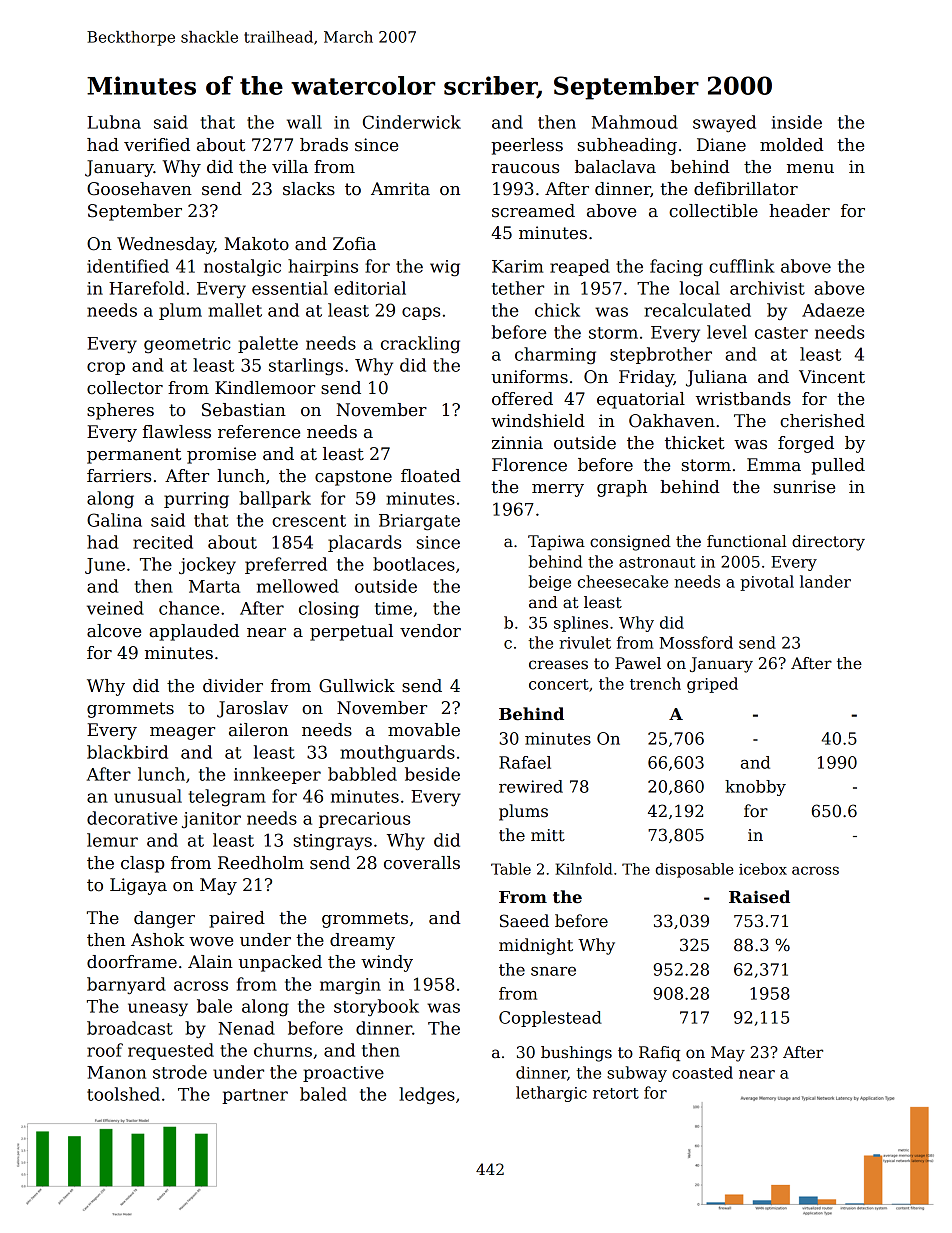 The image size is (952, 1233). What do you see at coordinates (580, 267) in the screenshot?
I see `reaped` at bounding box center [580, 267].
